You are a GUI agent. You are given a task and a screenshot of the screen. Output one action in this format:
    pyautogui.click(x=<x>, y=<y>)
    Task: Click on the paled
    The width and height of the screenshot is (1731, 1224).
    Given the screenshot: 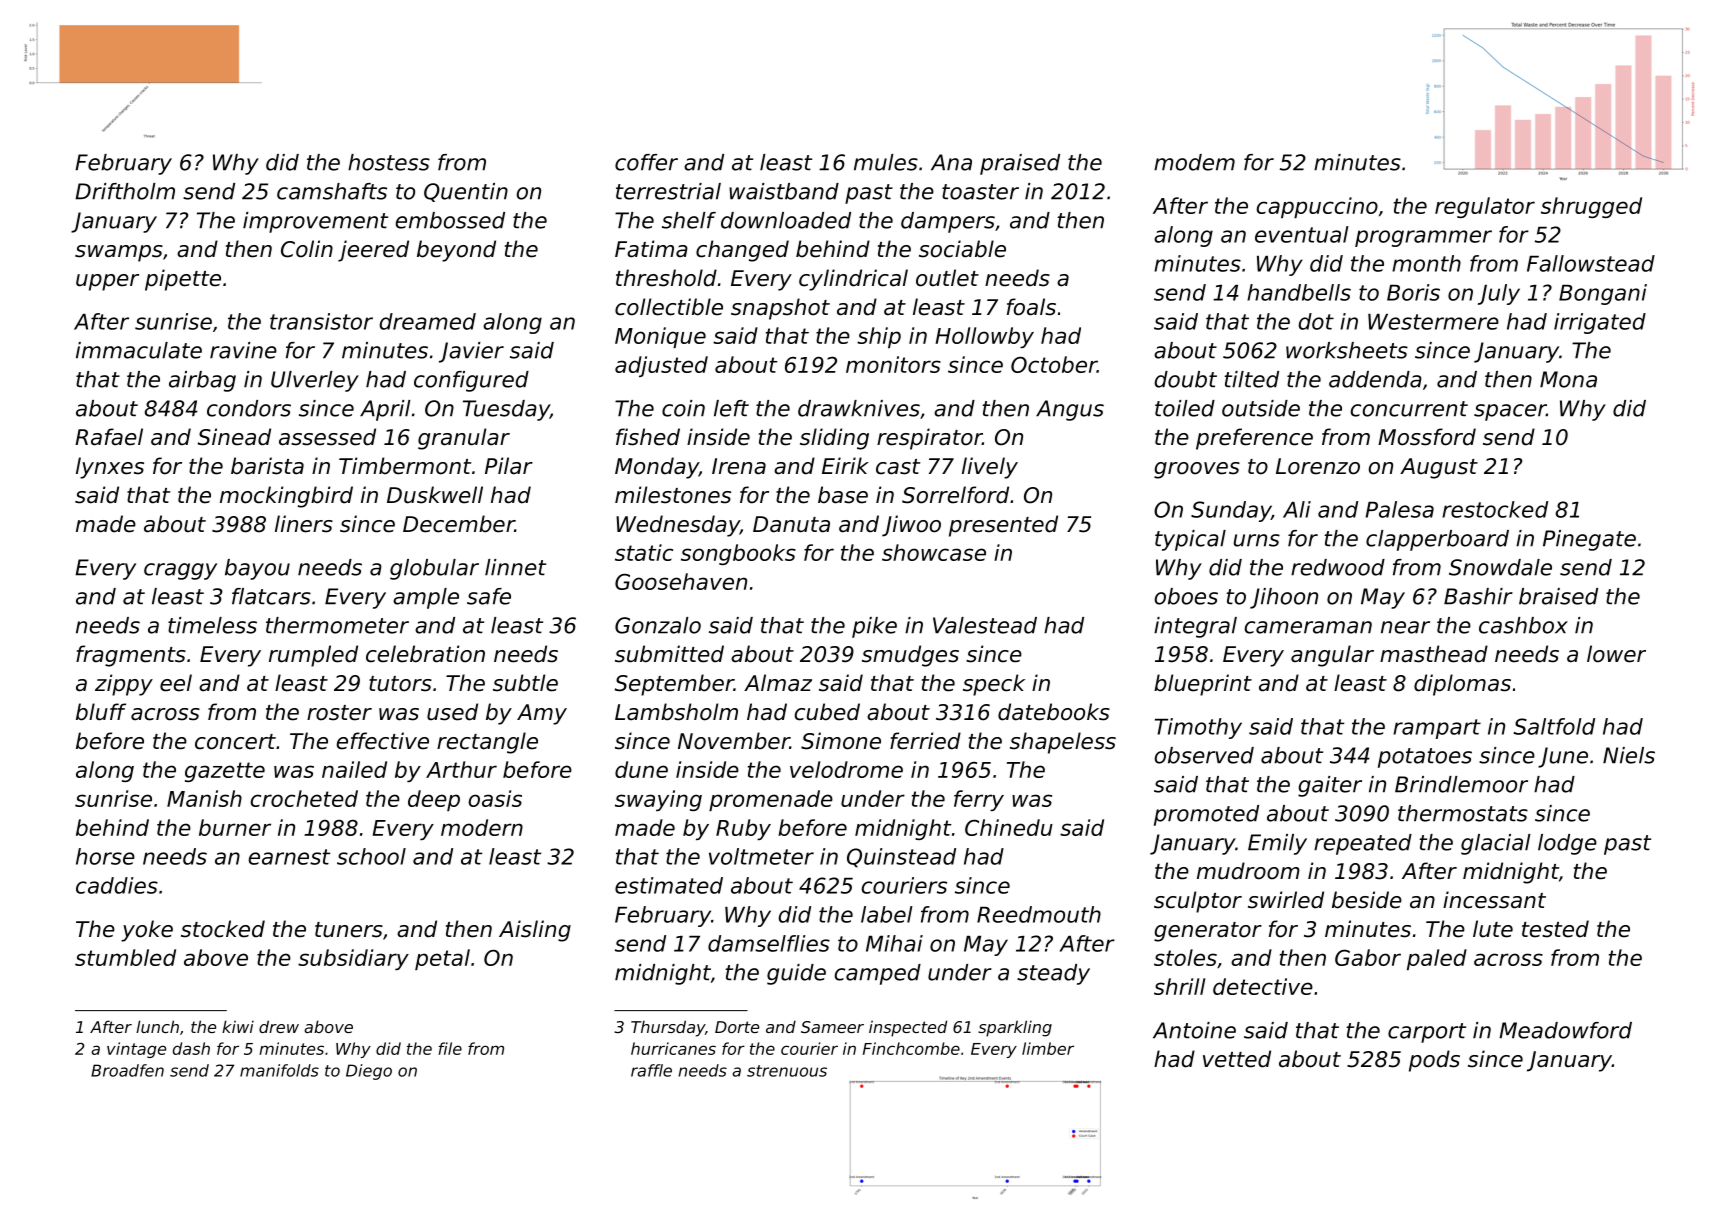 What is the action you would take?
    pyautogui.click(x=1437, y=959)
